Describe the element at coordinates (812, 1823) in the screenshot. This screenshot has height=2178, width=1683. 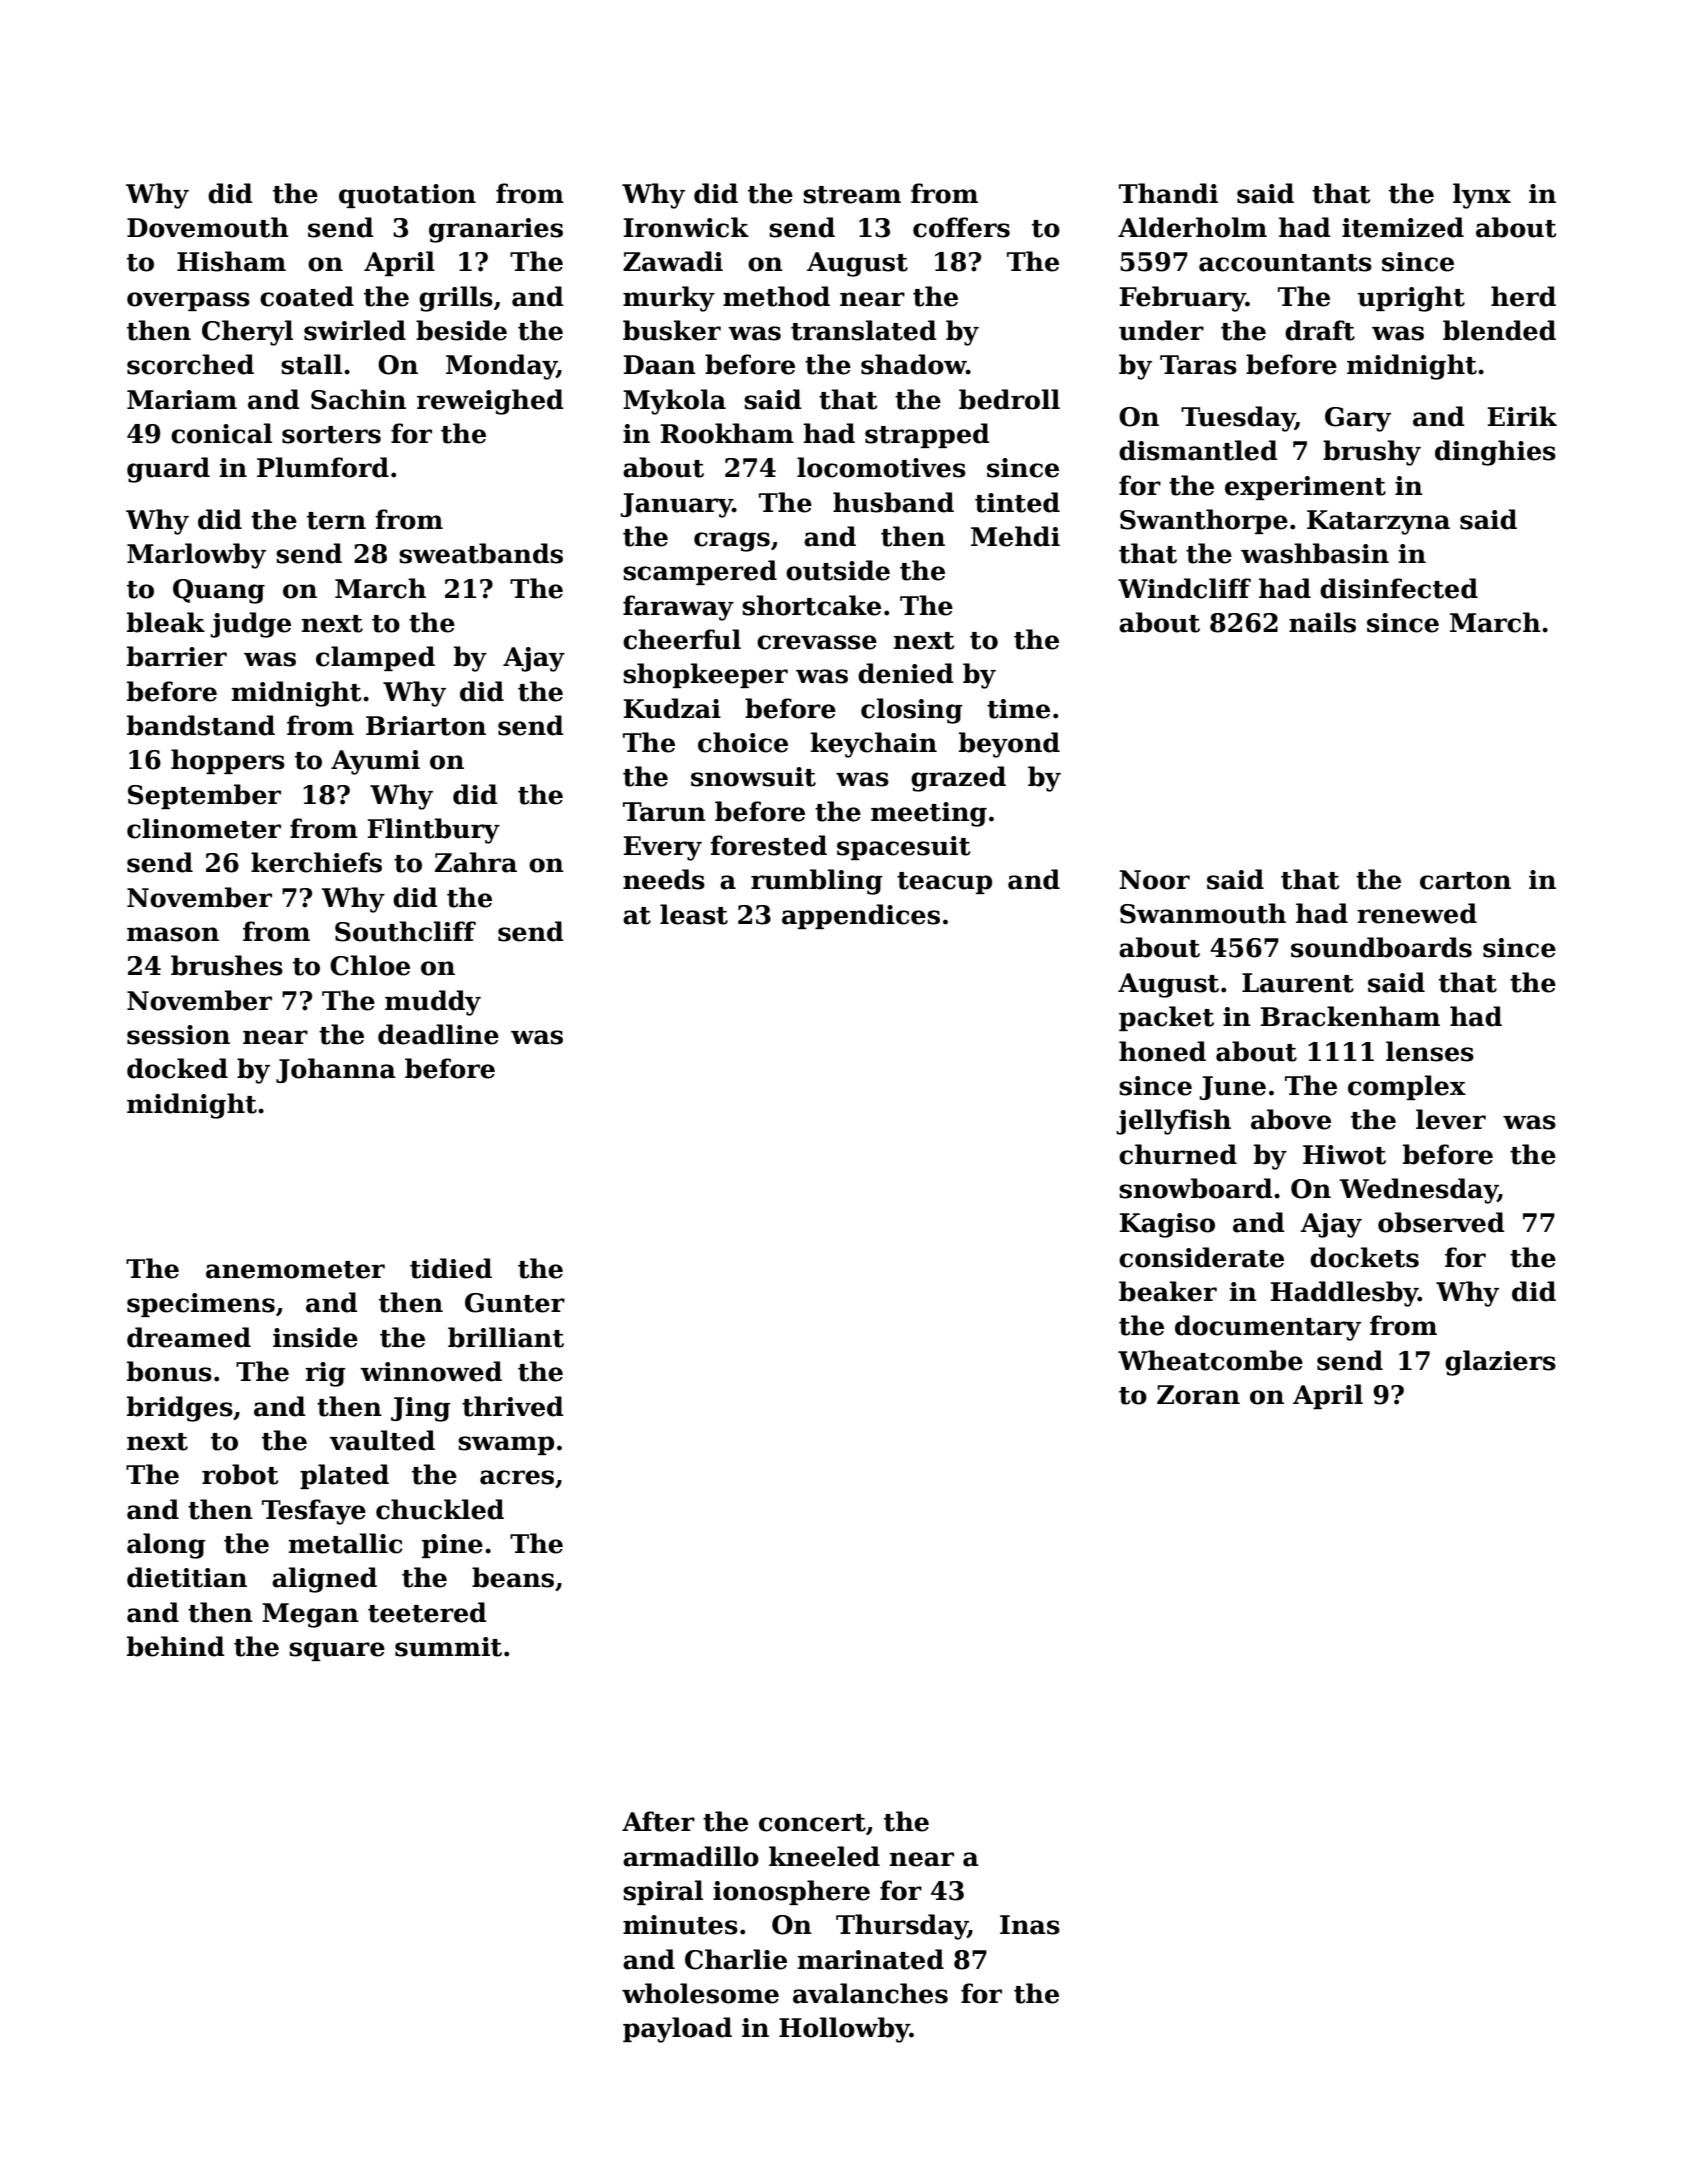
I see `concert` at that location.
